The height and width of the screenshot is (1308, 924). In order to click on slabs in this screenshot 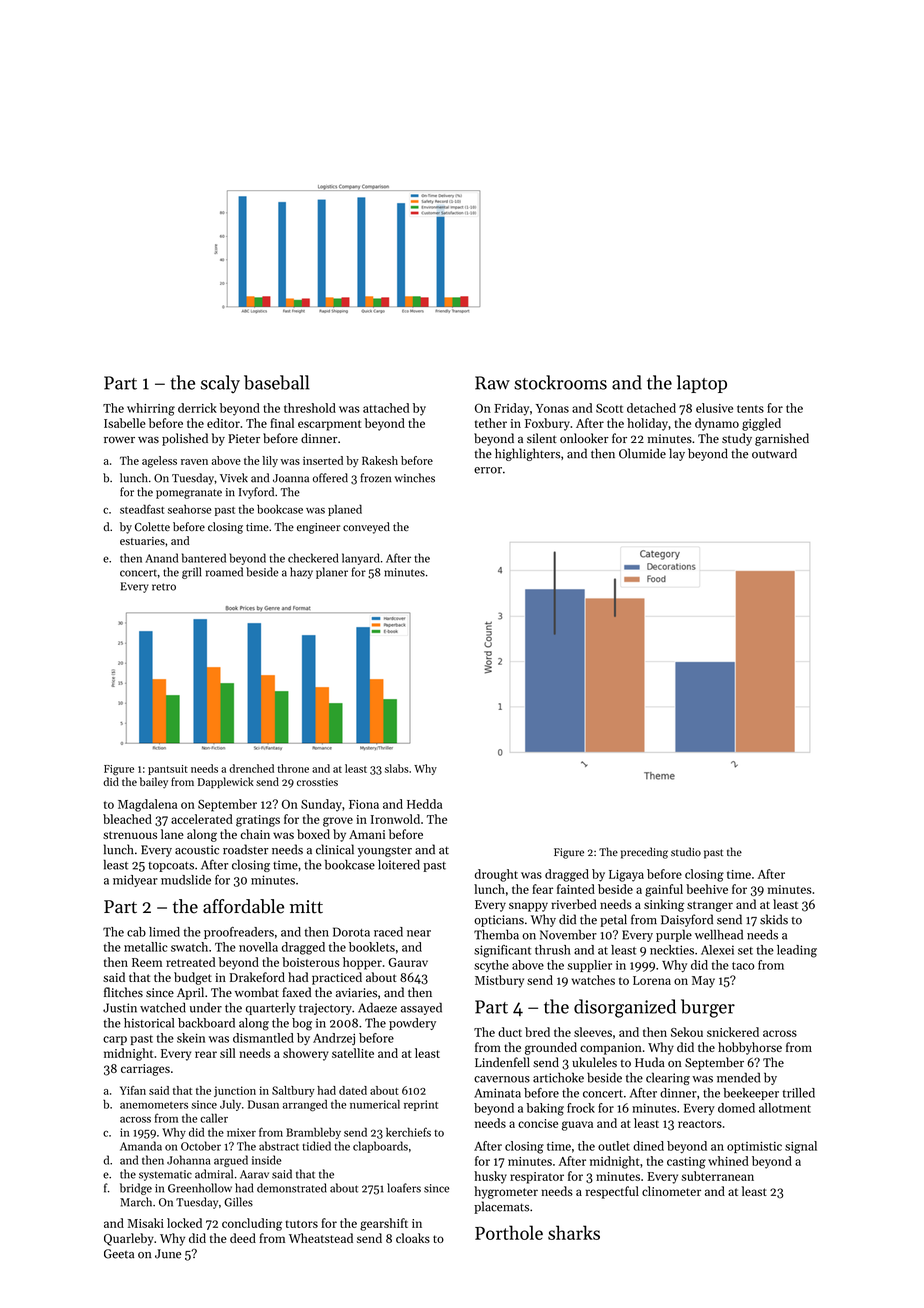, I will do `click(397, 768)`.
